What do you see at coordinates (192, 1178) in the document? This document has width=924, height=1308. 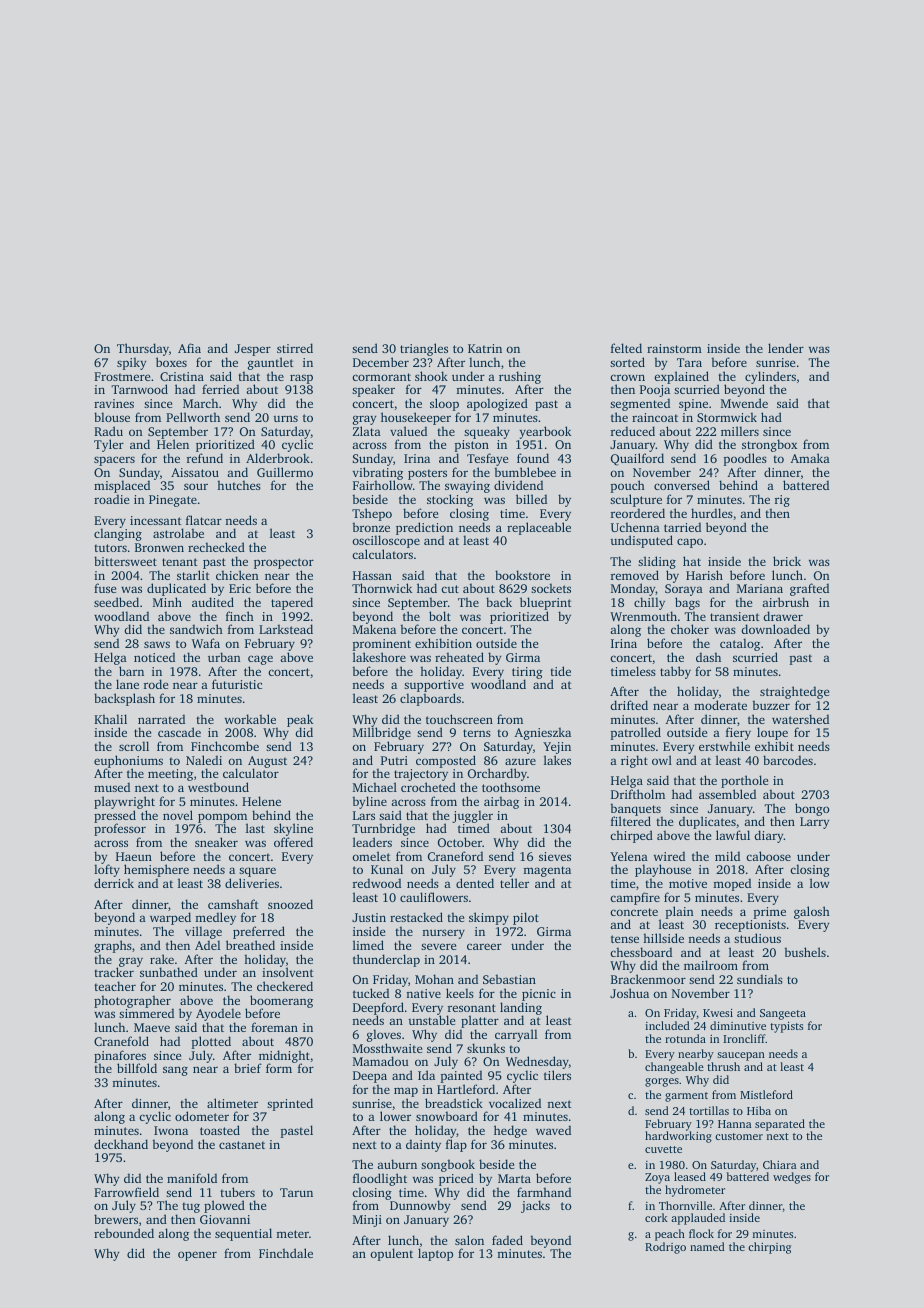 I see `manifold` at bounding box center [192, 1178].
